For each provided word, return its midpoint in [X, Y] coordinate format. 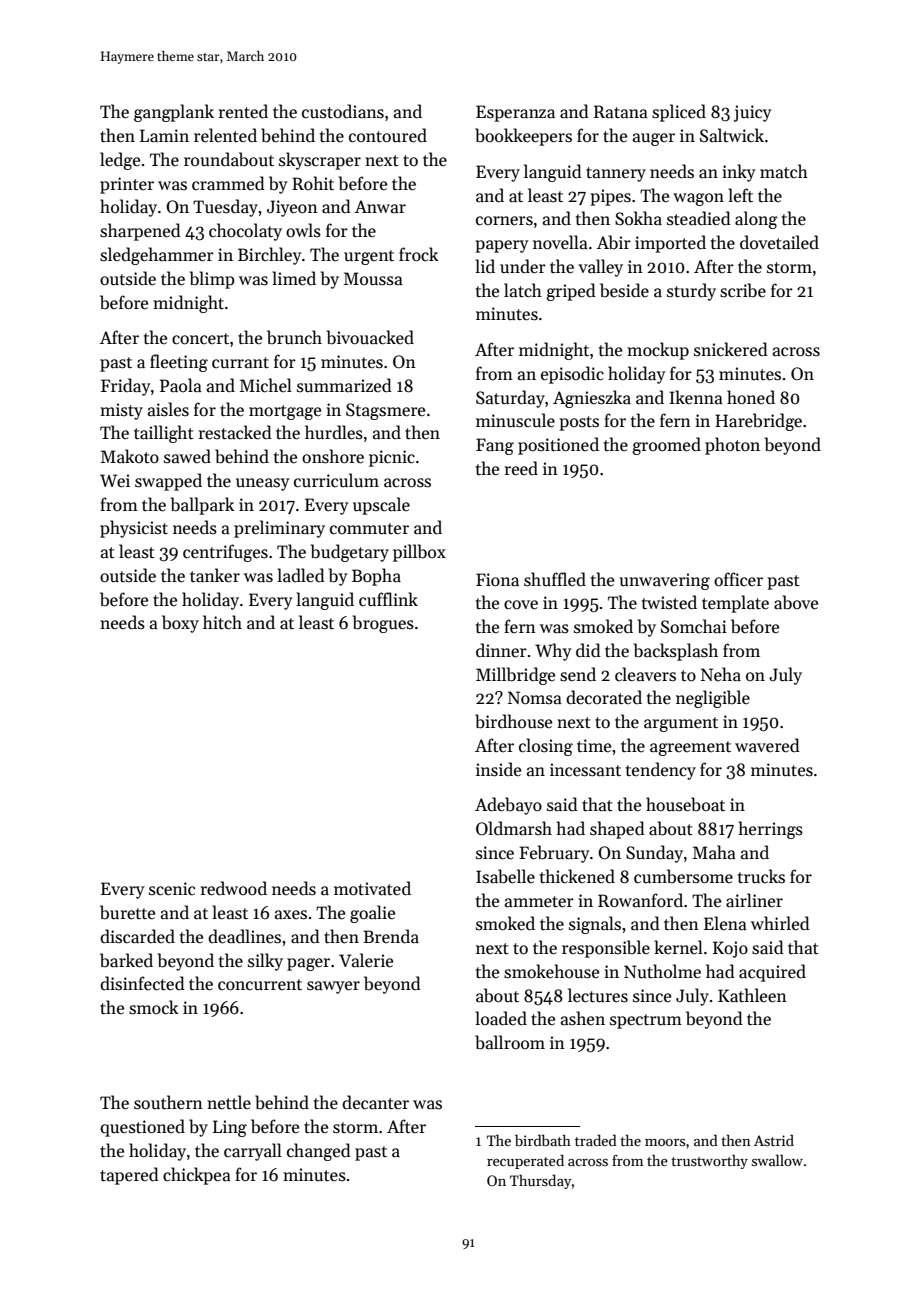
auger [654, 139]
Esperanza [515, 113]
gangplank [174, 113]
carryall [253, 1152]
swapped [168, 482]
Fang [495, 446]
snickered [731, 349]
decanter [375, 1102]
